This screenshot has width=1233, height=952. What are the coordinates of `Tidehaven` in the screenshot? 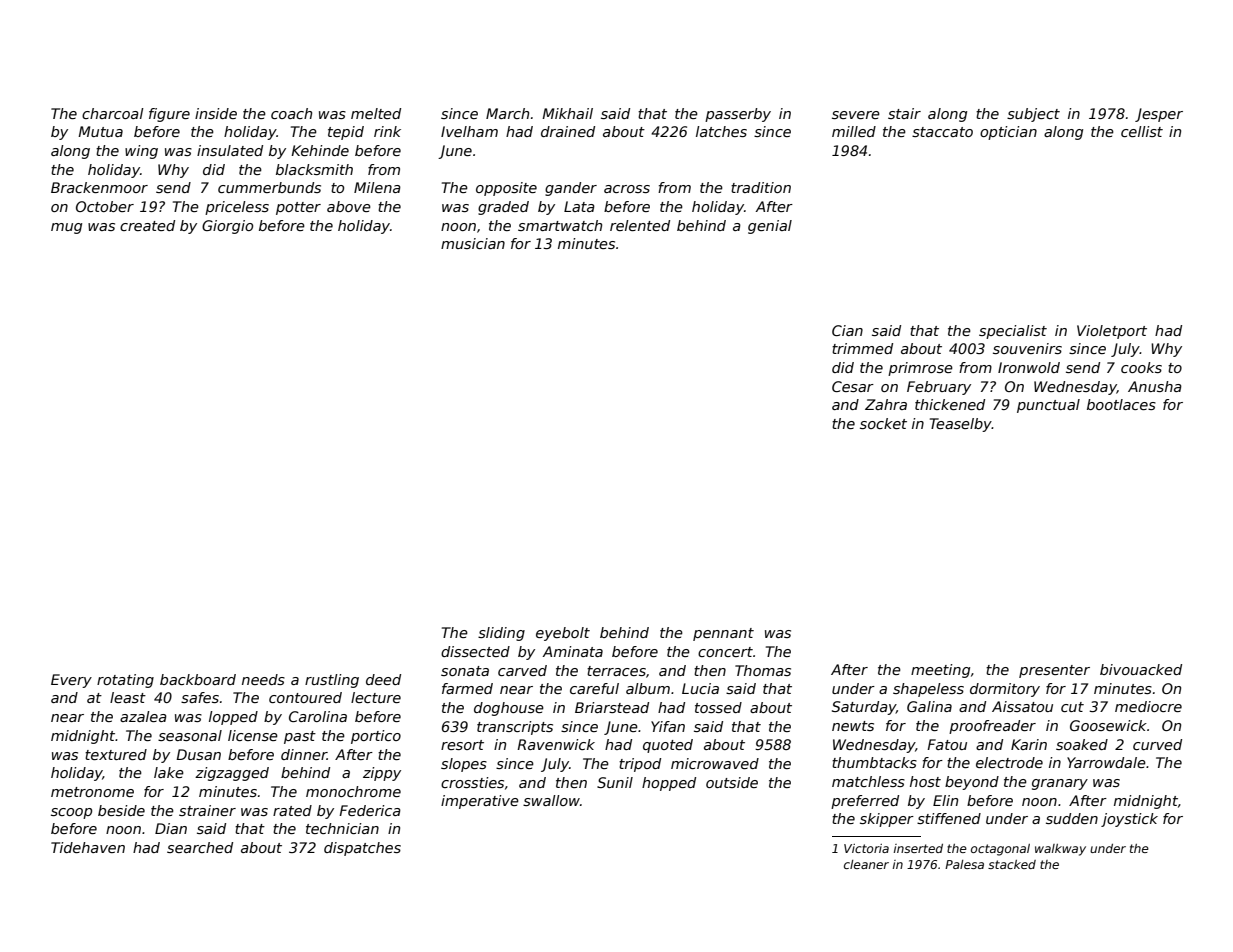 It's located at (88, 847).
